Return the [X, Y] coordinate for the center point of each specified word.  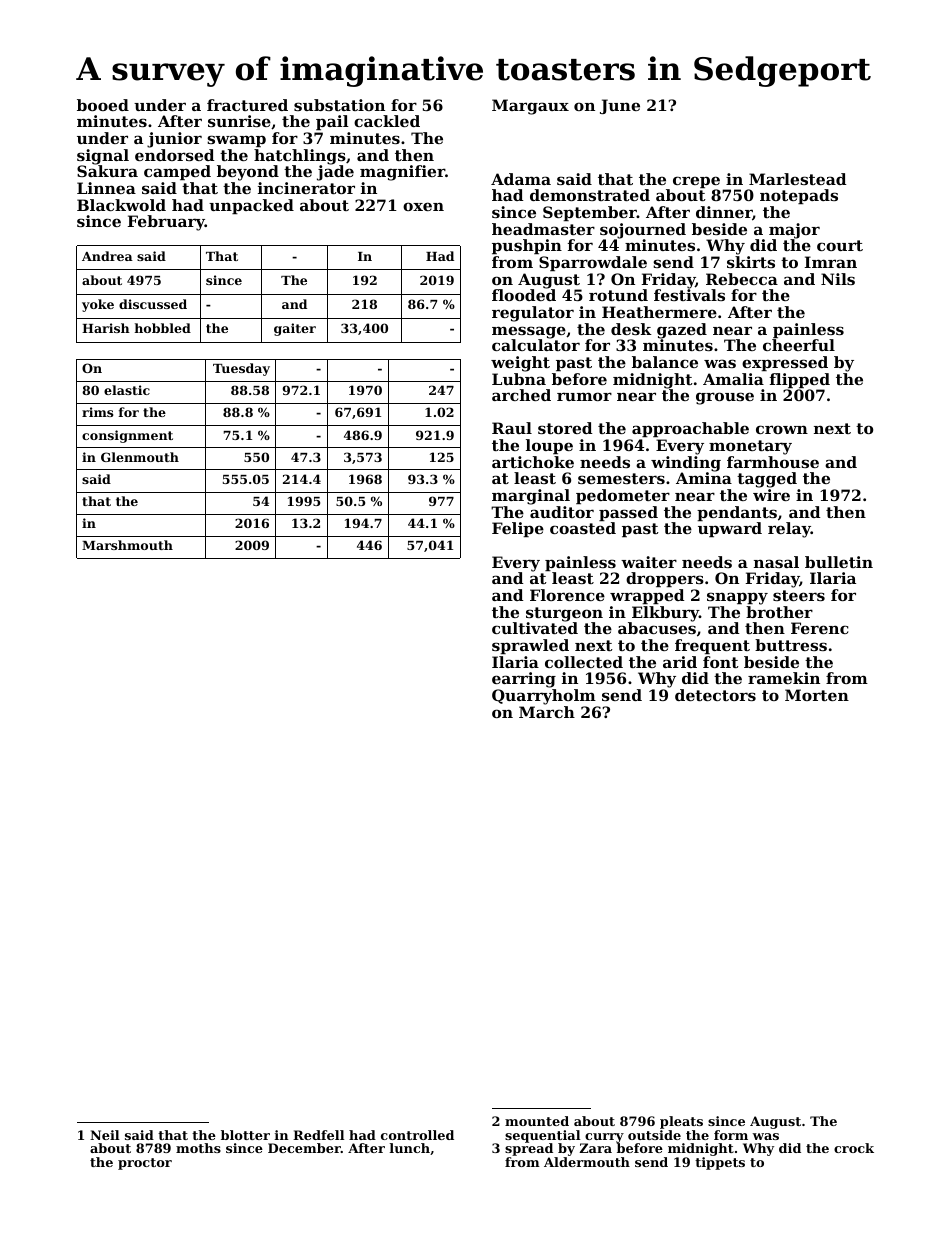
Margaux [530, 107]
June [620, 106]
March [547, 712]
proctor [145, 1164]
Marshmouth [127, 545]
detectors [715, 695]
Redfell [319, 1135]
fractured [247, 105]
